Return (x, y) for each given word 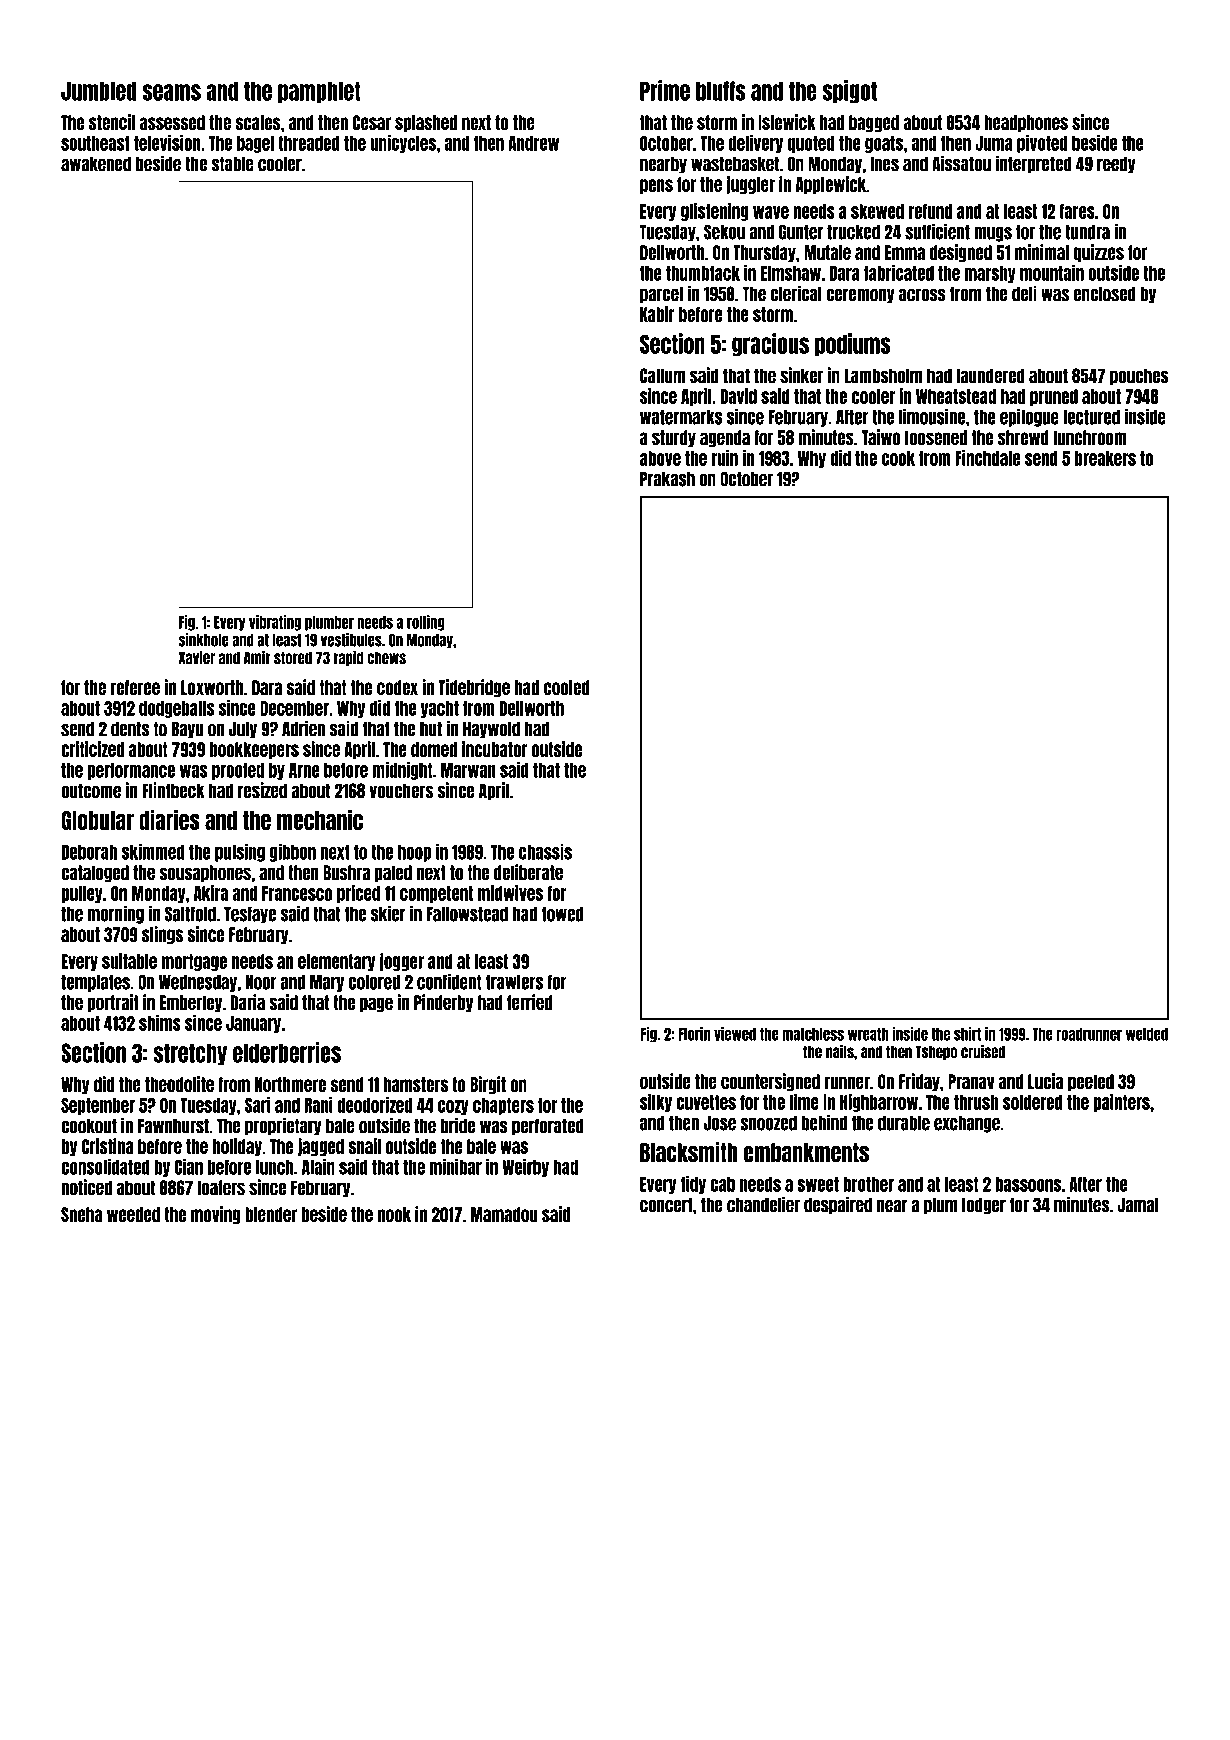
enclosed (1104, 294)
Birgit (488, 1085)
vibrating (275, 623)
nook (394, 1214)
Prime (665, 90)
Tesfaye (250, 915)
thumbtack (703, 273)
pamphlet (319, 92)
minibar (456, 1167)
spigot (849, 92)
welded (1147, 1034)
